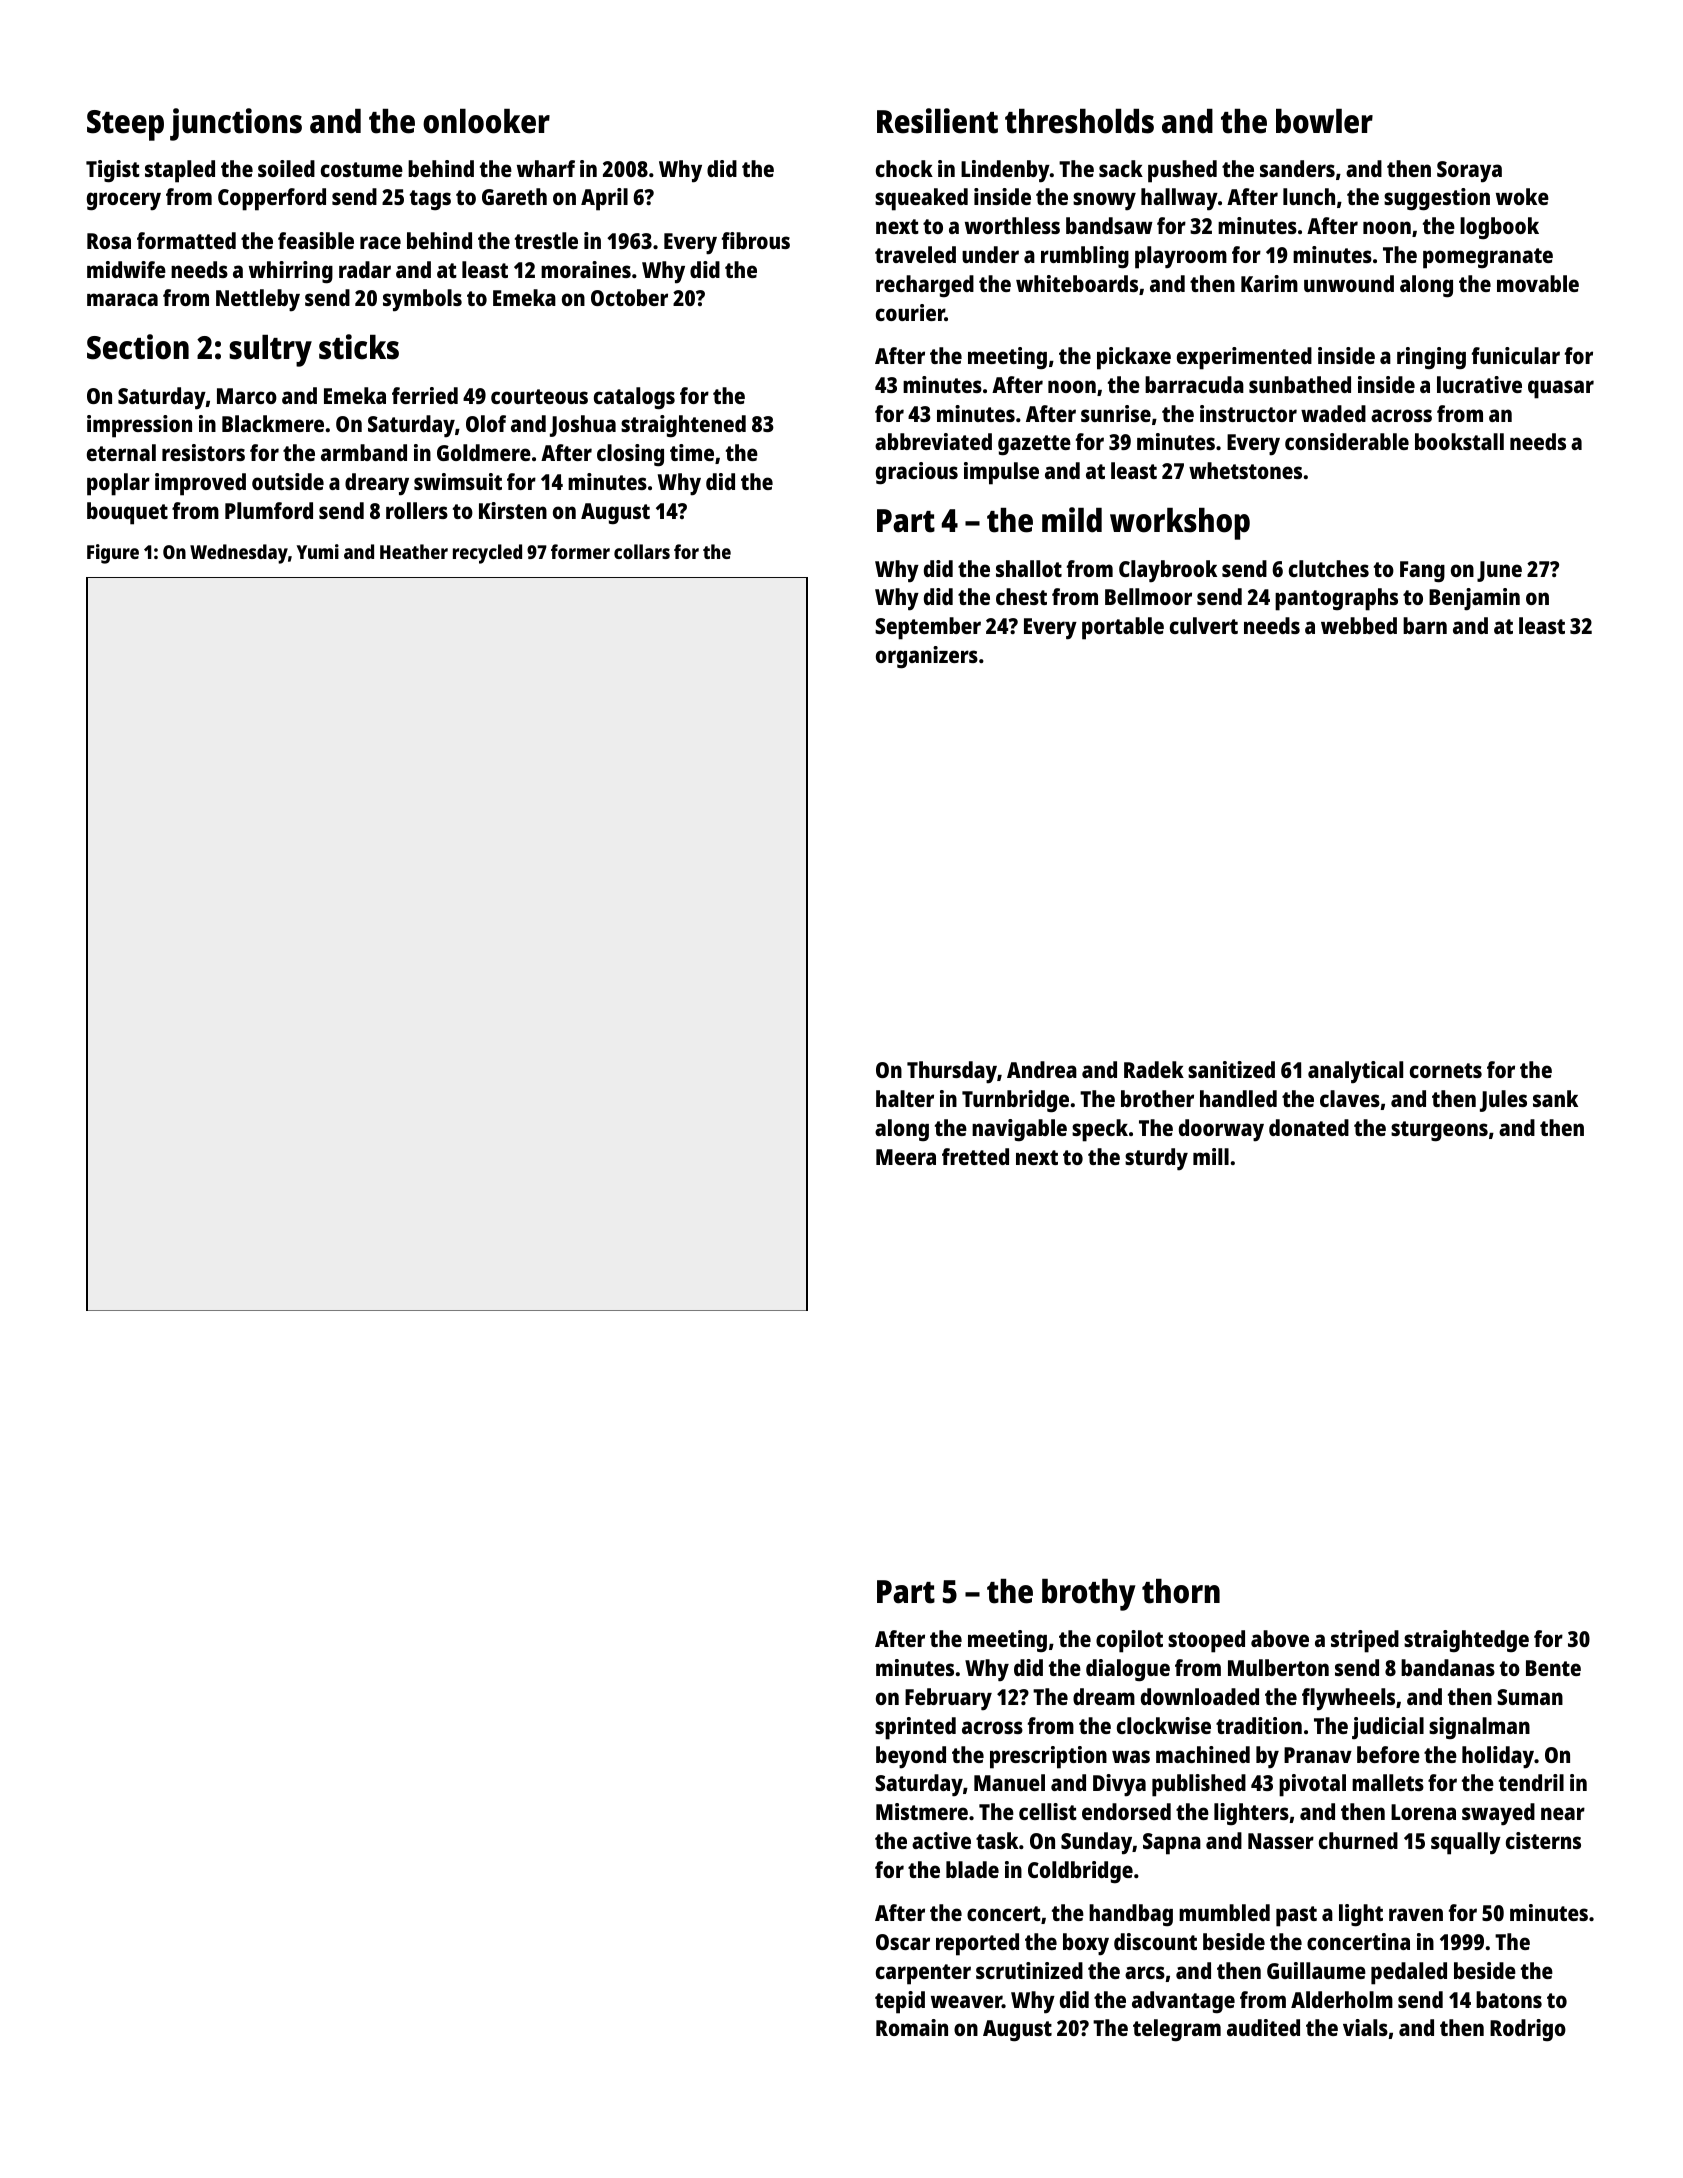 This image has width=1683, height=2178. Describe the element at coordinates (927, 657) in the image. I see `organizers` at that location.
